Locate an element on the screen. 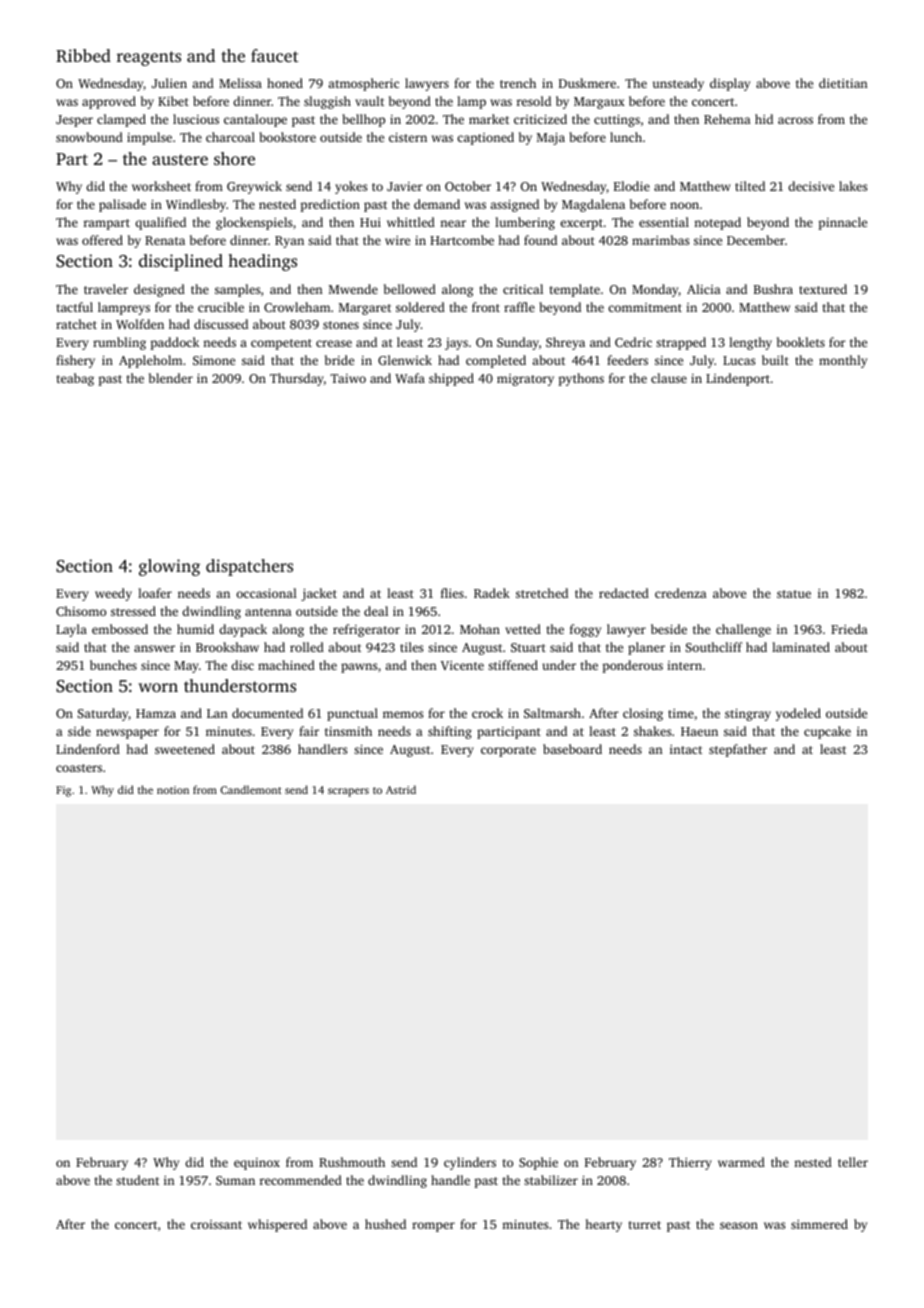 This screenshot has width=924, height=1308. stretched is located at coordinates (542, 593).
